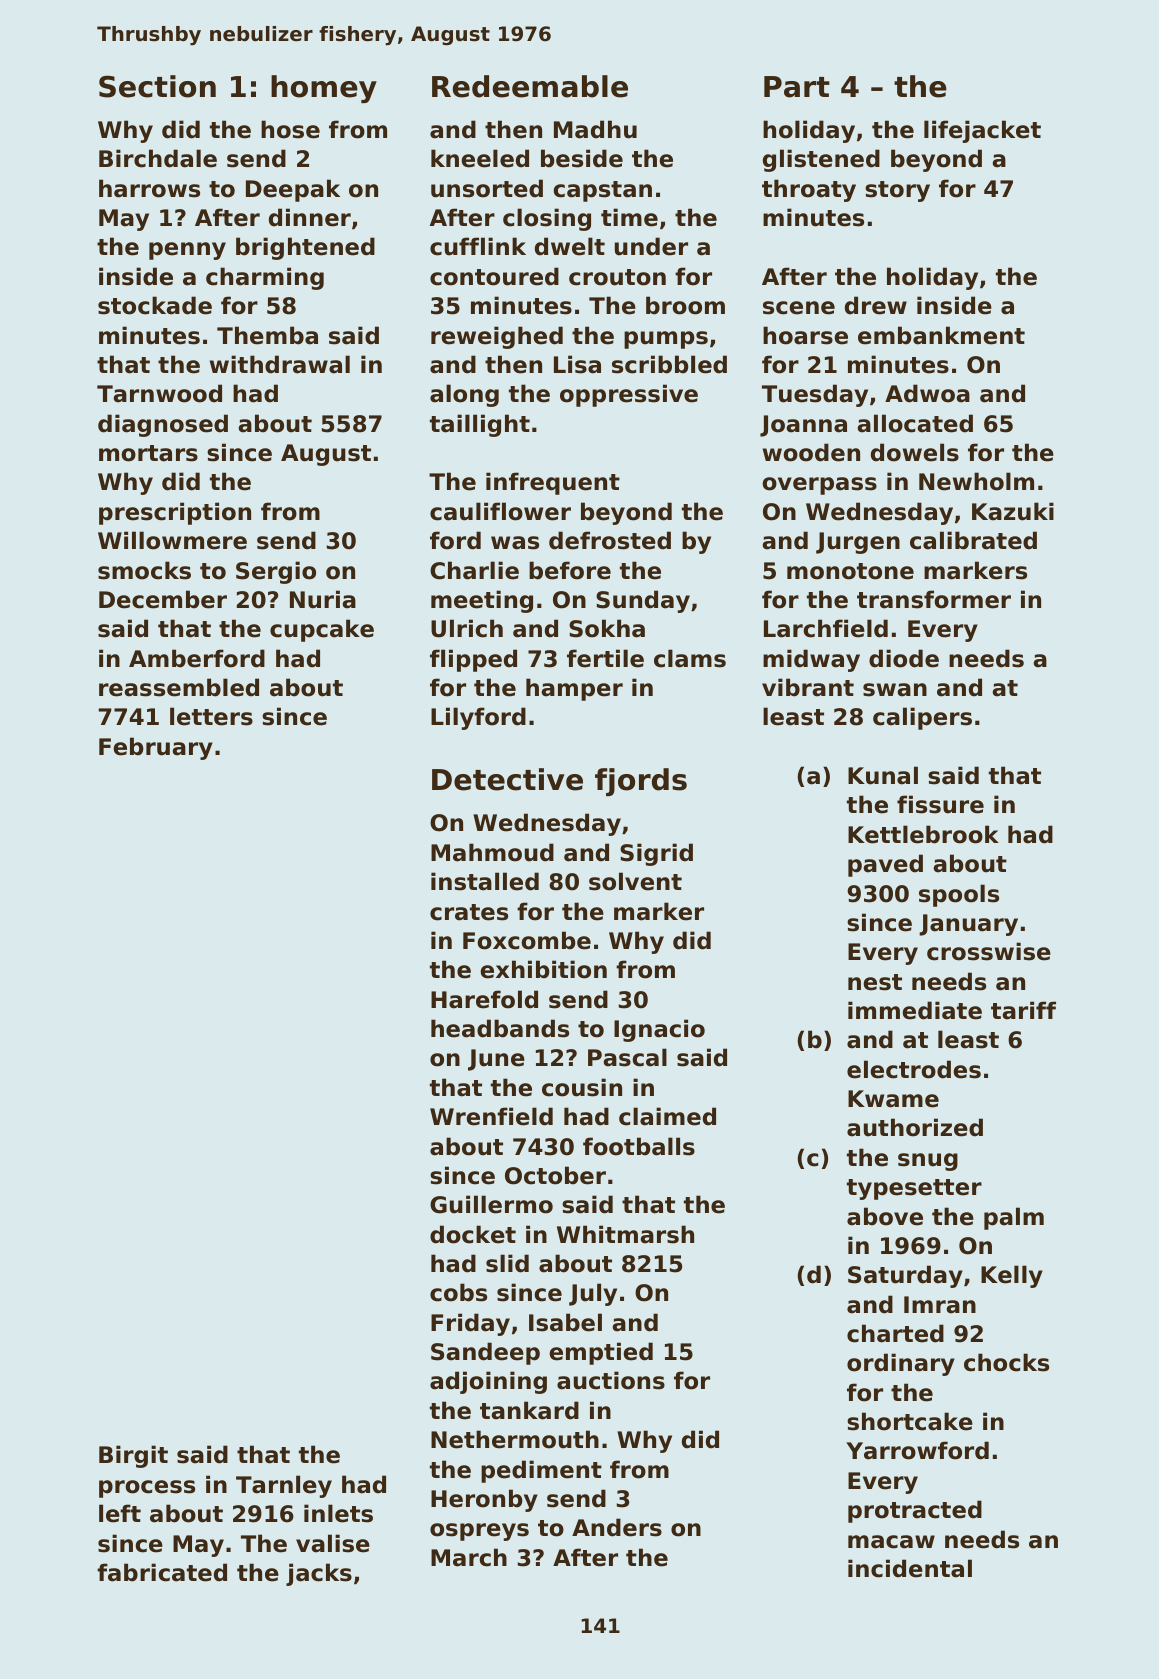  I want to click on kneeled, so click(480, 158).
